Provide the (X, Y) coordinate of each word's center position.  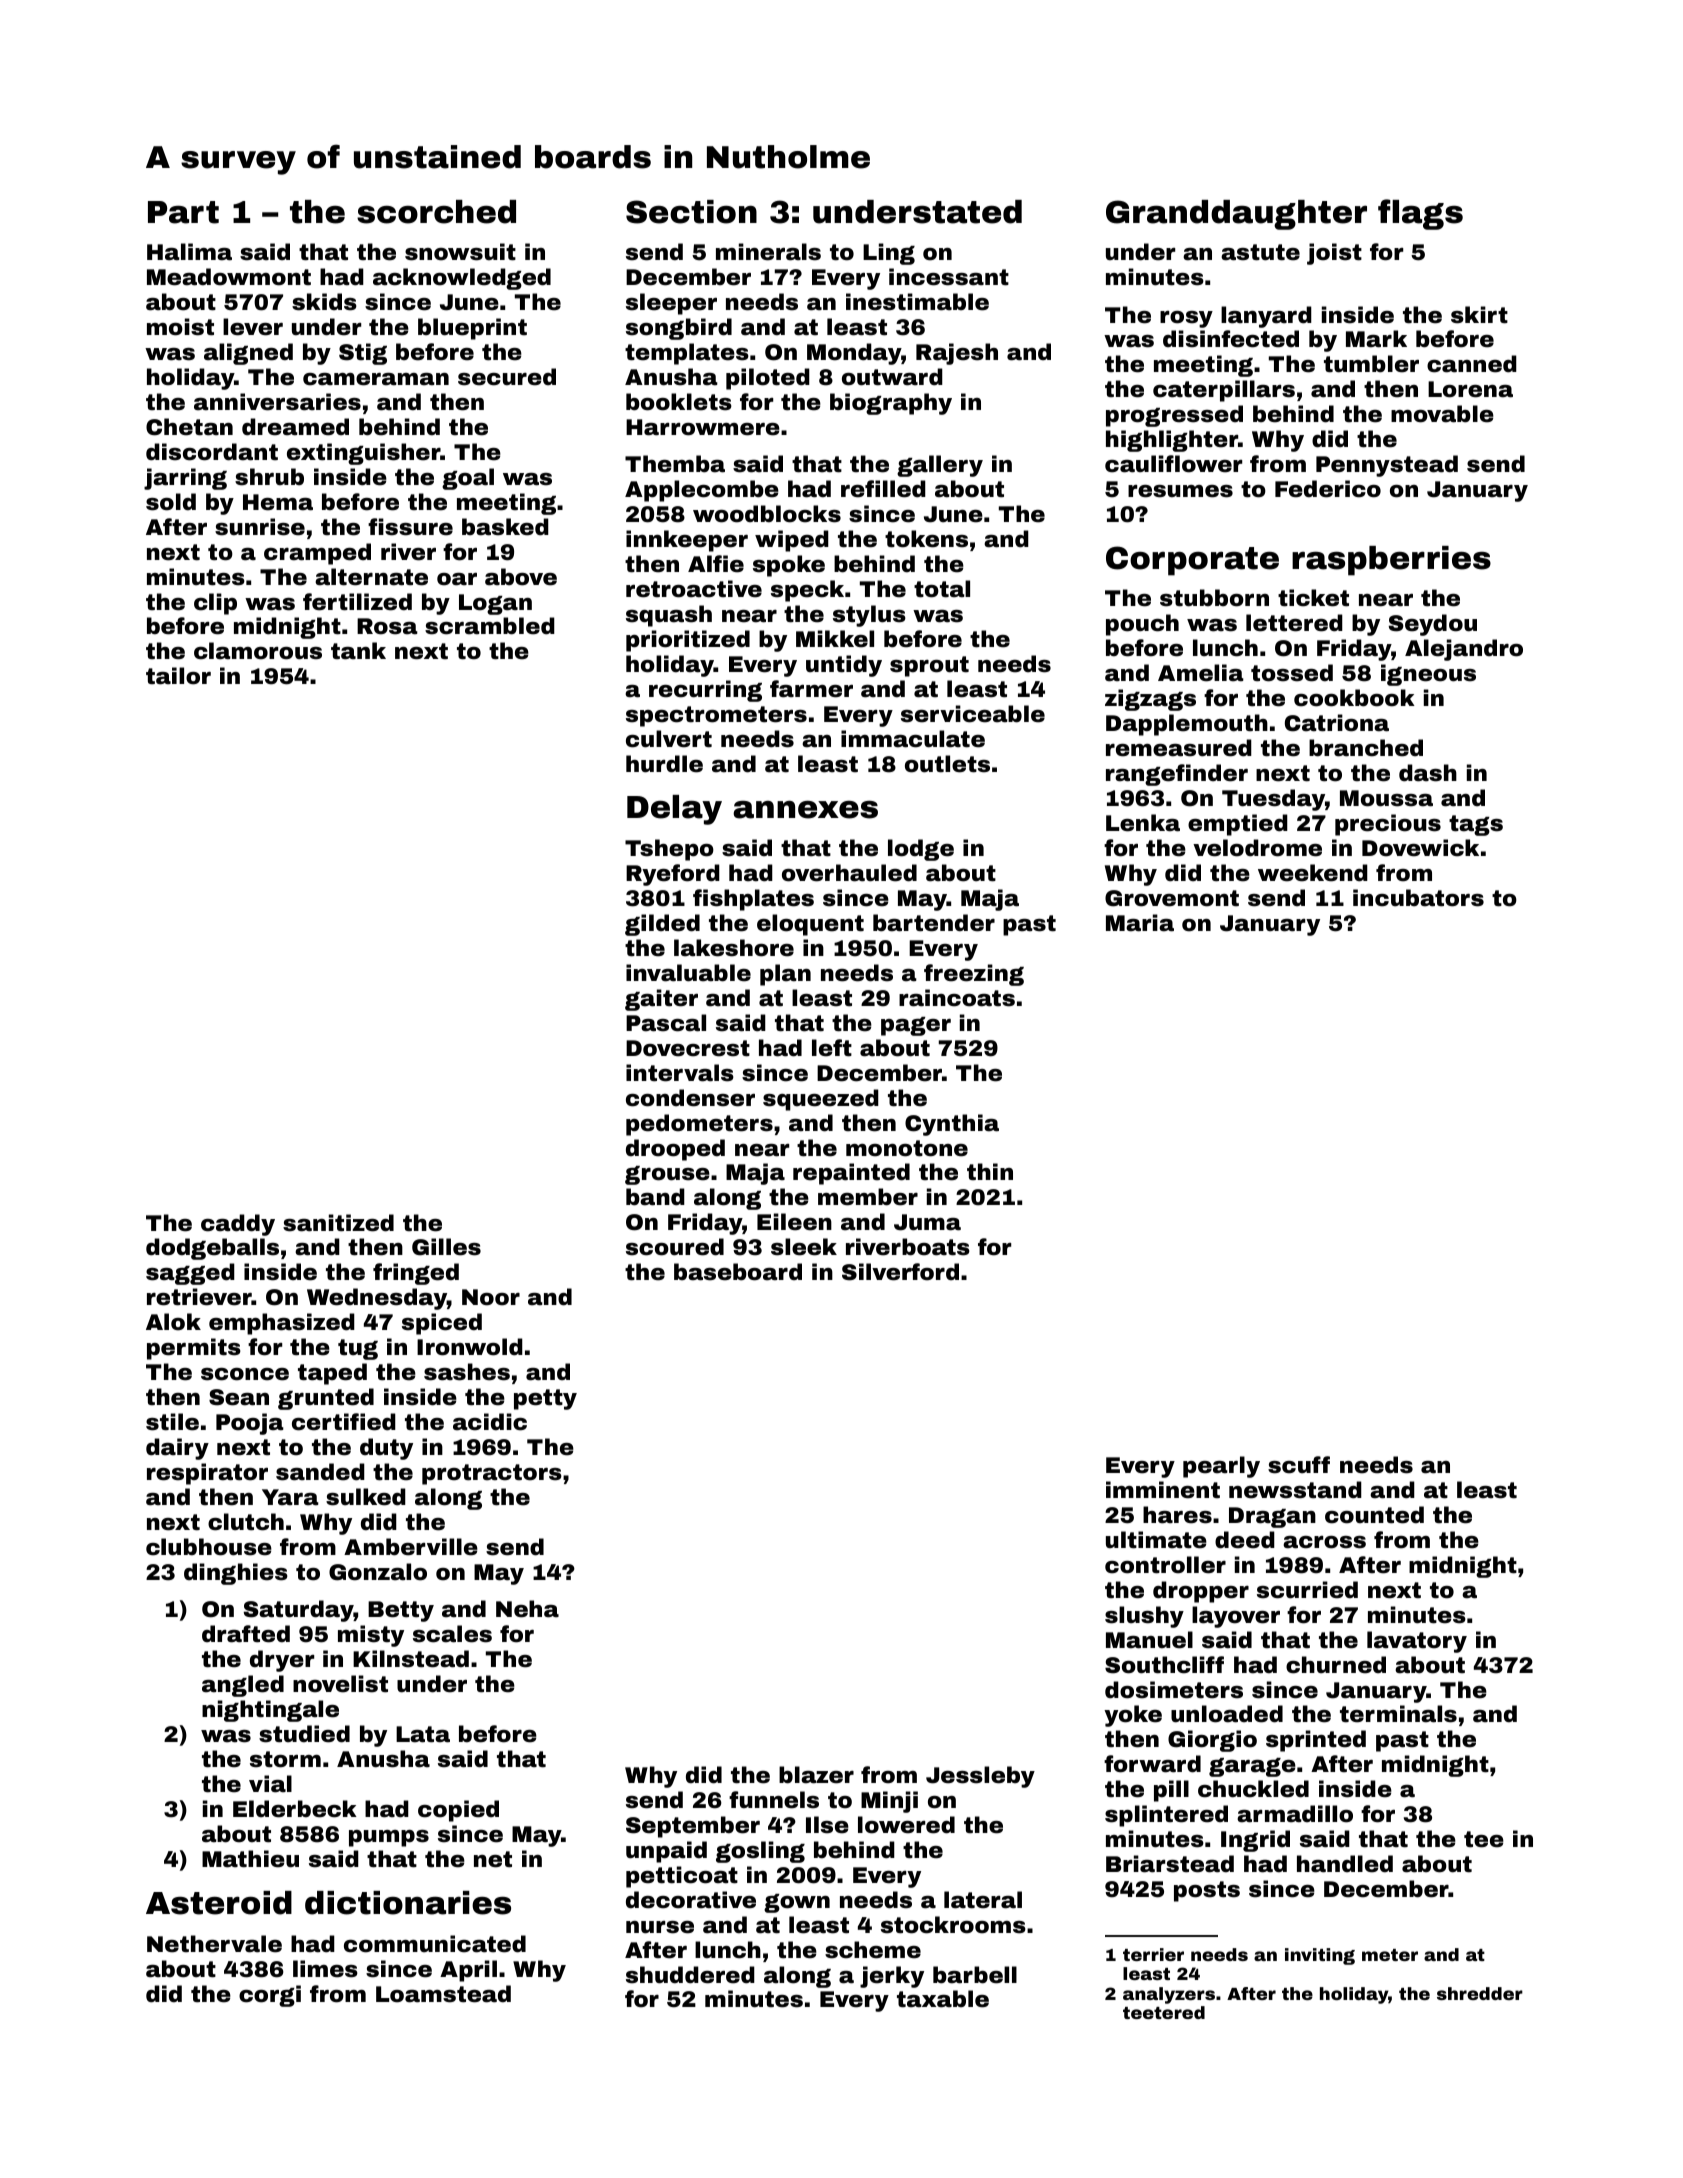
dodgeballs (212, 1249)
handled (1345, 1864)
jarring (185, 479)
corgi (270, 1996)
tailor (178, 676)
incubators (1418, 898)
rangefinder (1177, 775)
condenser (690, 1098)
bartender (934, 923)
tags (1476, 825)
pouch (1142, 625)
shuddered (690, 1975)
